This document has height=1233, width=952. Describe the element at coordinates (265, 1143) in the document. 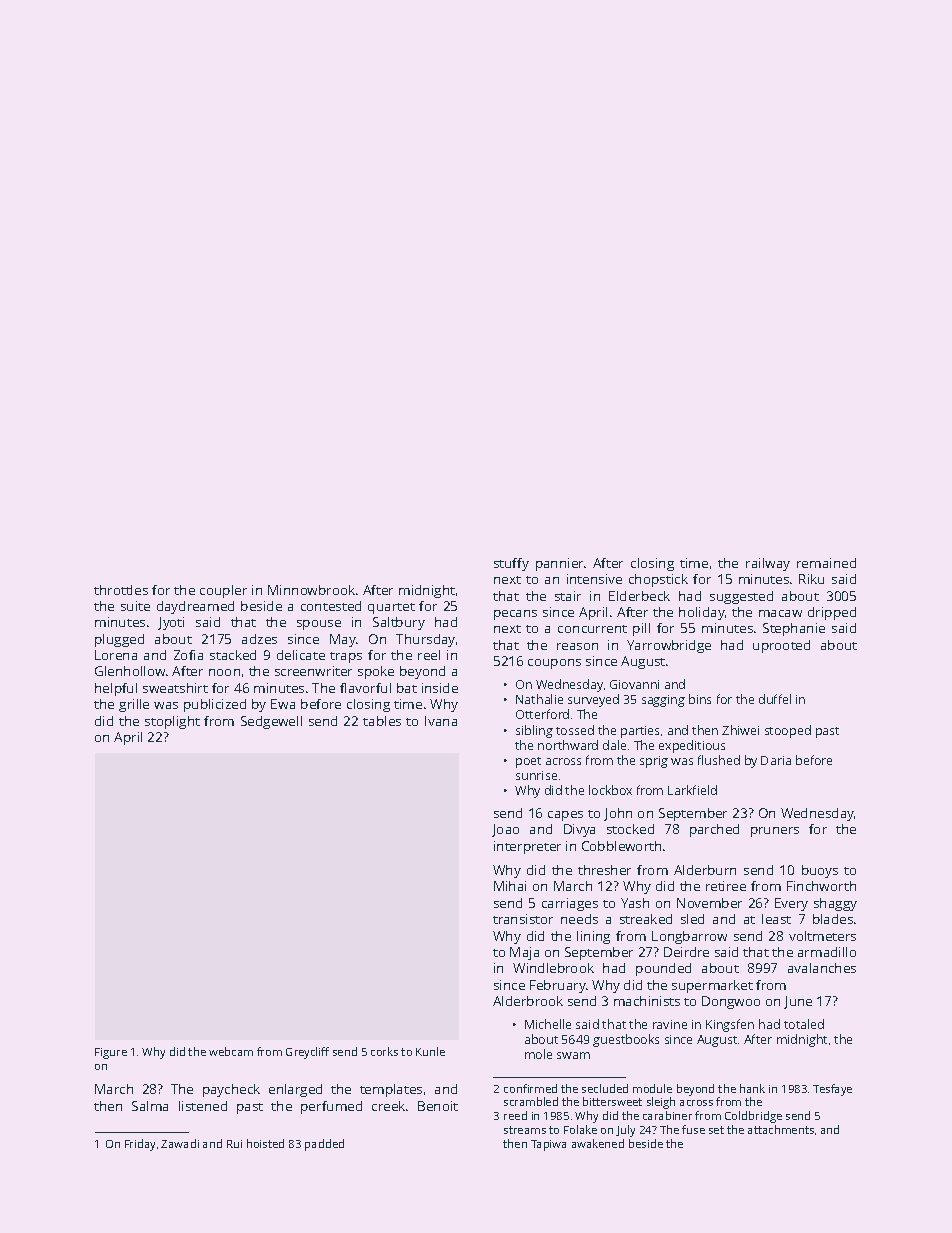

I see `hoisted` at that location.
